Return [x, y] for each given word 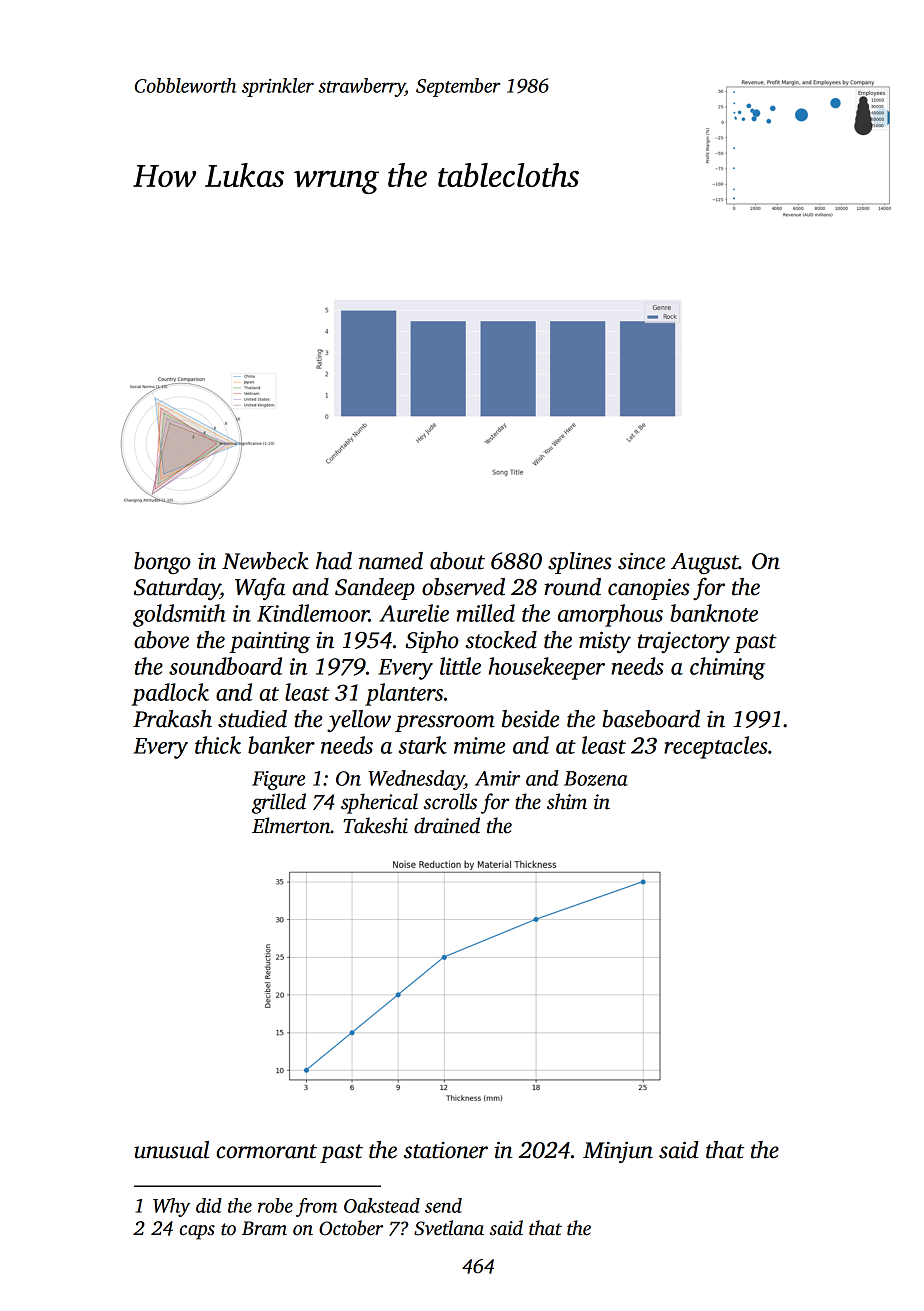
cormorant [266, 1151]
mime [479, 745]
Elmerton [291, 825]
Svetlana [449, 1228]
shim [567, 801]
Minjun [618, 1152]
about [457, 561]
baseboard [651, 719]
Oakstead [382, 1205]
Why [171, 1207]
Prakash [172, 719]
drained [447, 825]
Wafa [260, 588]
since [641, 561]
